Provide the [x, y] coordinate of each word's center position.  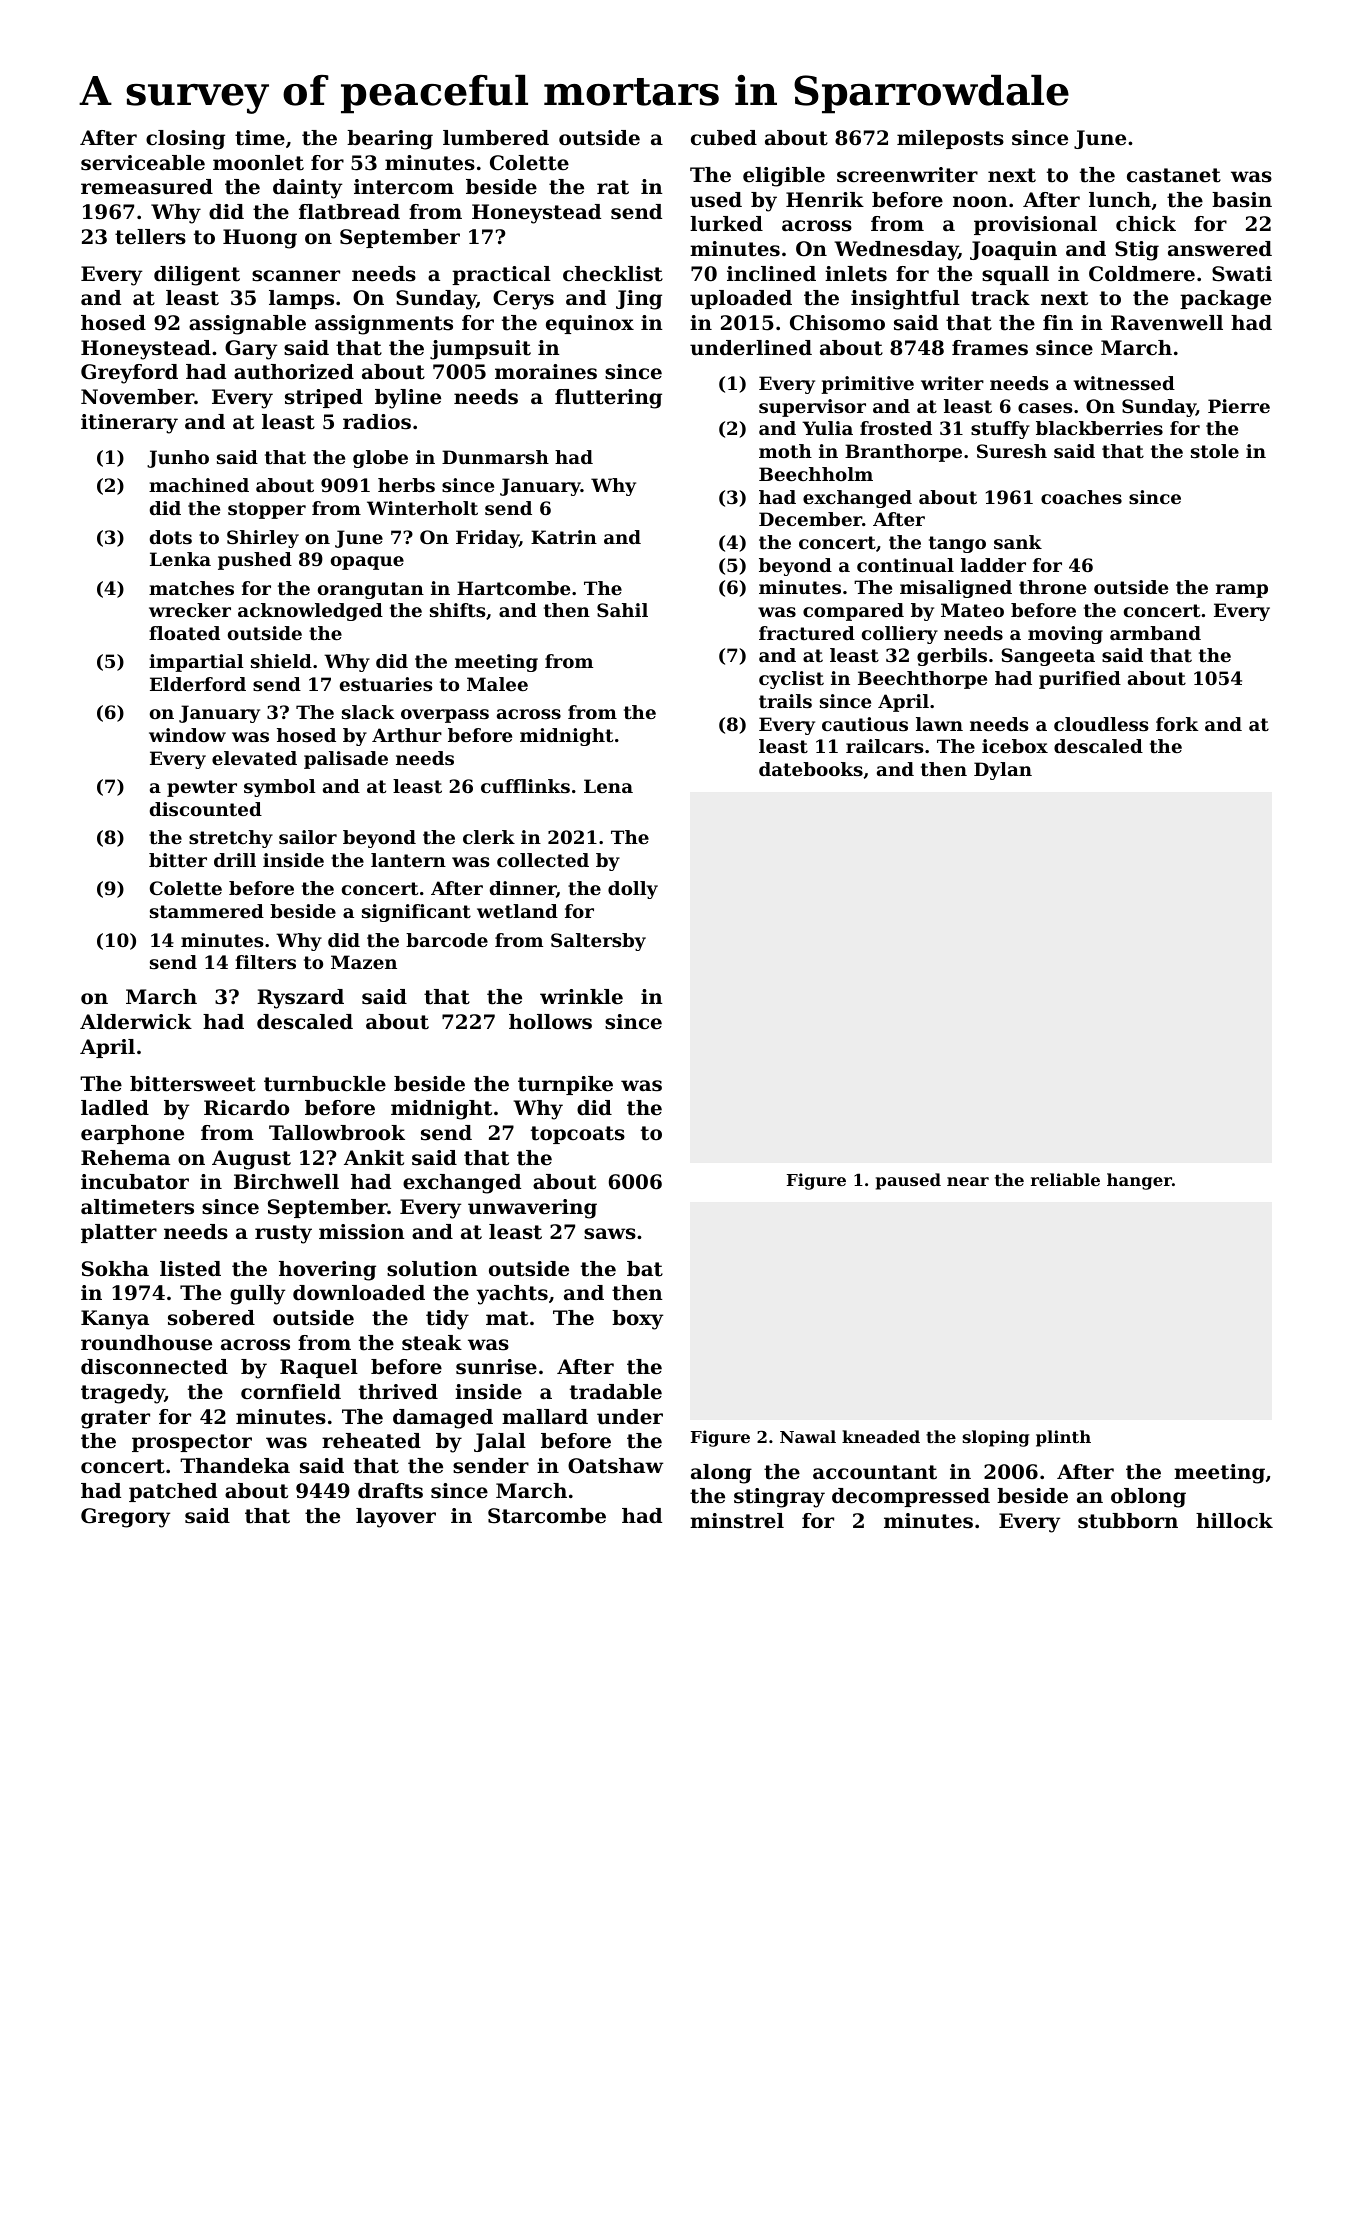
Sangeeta [1048, 657]
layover [396, 1518]
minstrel [737, 1521]
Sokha [115, 1269]
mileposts [950, 139]
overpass [445, 716]
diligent [197, 276]
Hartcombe [513, 588]
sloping [996, 1438]
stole [1215, 451]
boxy [637, 1320]
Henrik [825, 200]
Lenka [180, 559]
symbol [280, 788]
